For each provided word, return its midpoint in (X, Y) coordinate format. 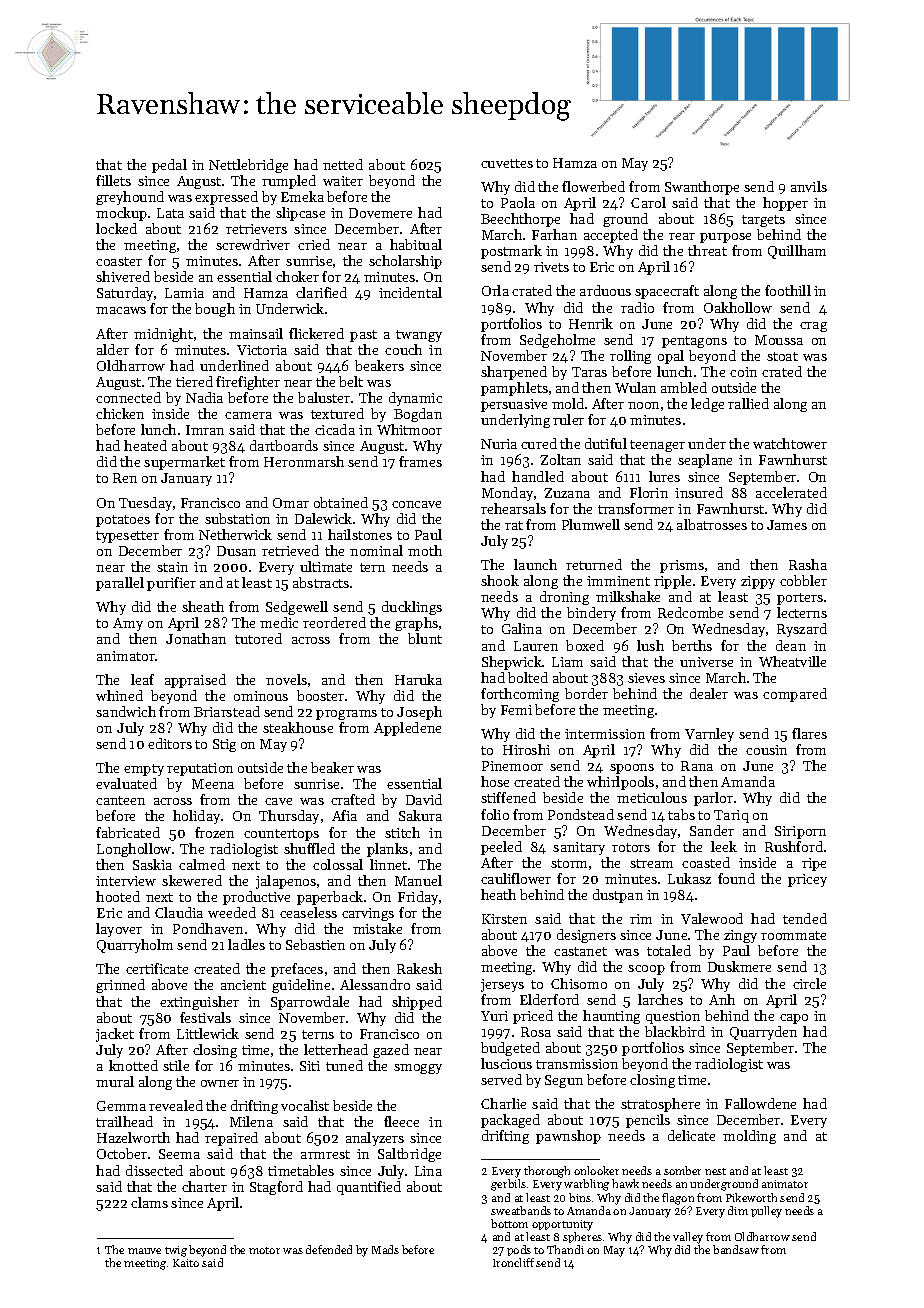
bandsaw (736, 1249)
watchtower (790, 443)
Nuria (499, 444)
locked (116, 228)
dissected (154, 1170)
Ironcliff (513, 1262)
